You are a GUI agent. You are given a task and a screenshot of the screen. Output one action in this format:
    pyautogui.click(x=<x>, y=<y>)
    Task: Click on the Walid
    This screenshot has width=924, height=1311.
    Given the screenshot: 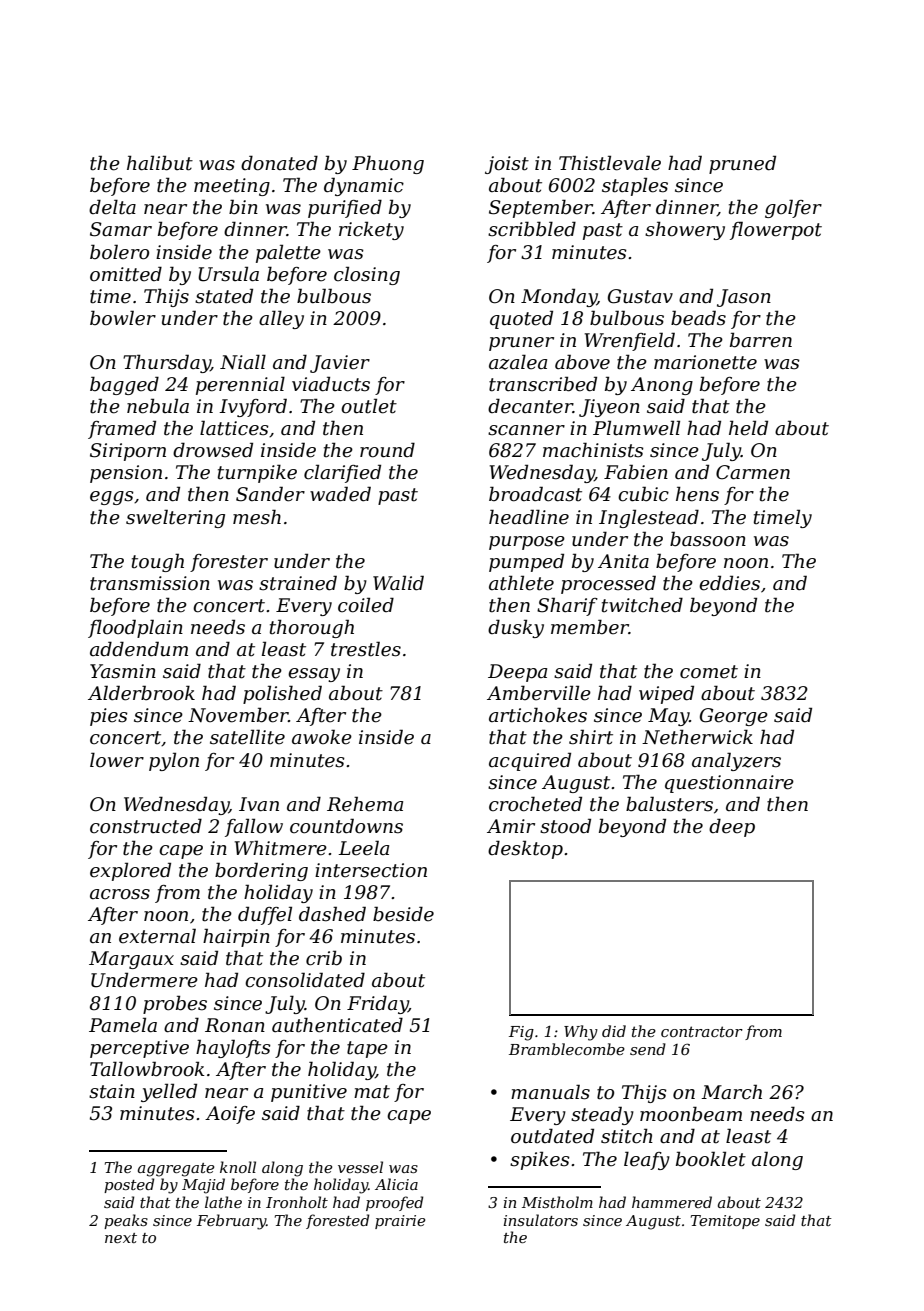 What is the action you would take?
    pyautogui.click(x=398, y=583)
